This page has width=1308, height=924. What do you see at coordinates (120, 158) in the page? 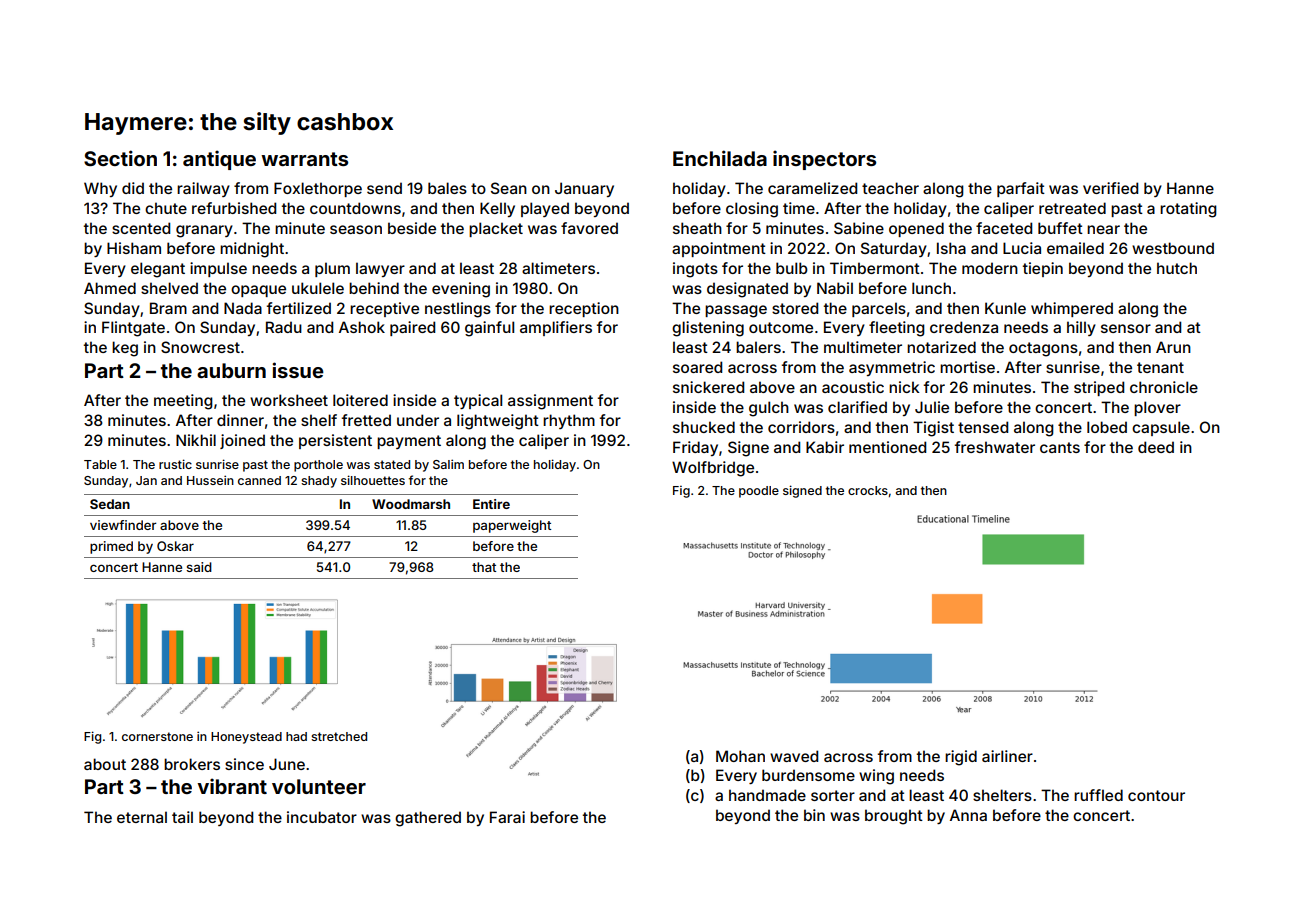
I see `Section` at bounding box center [120, 158].
